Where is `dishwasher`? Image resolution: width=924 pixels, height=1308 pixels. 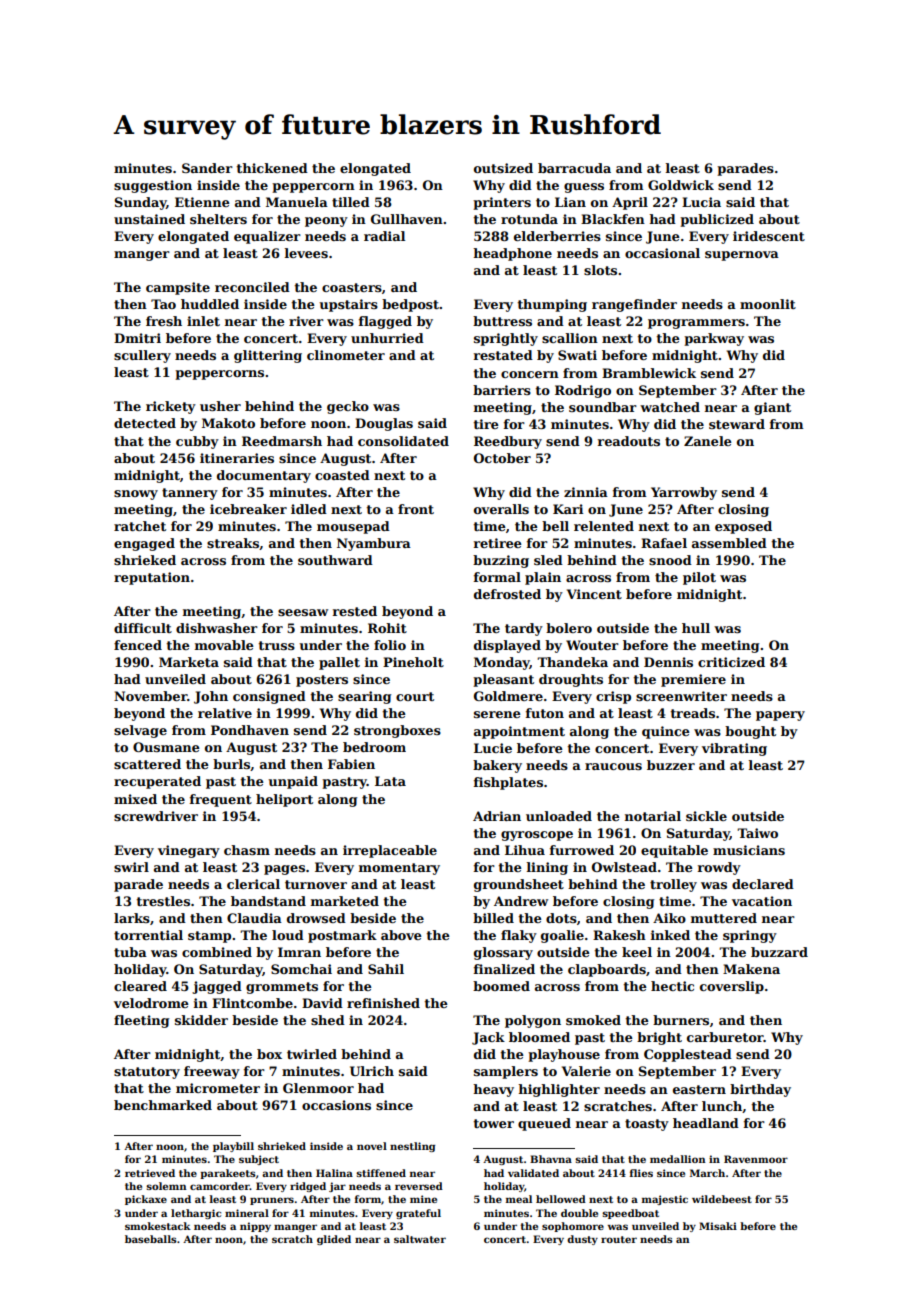 dishwasher is located at coordinates (217, 628).
